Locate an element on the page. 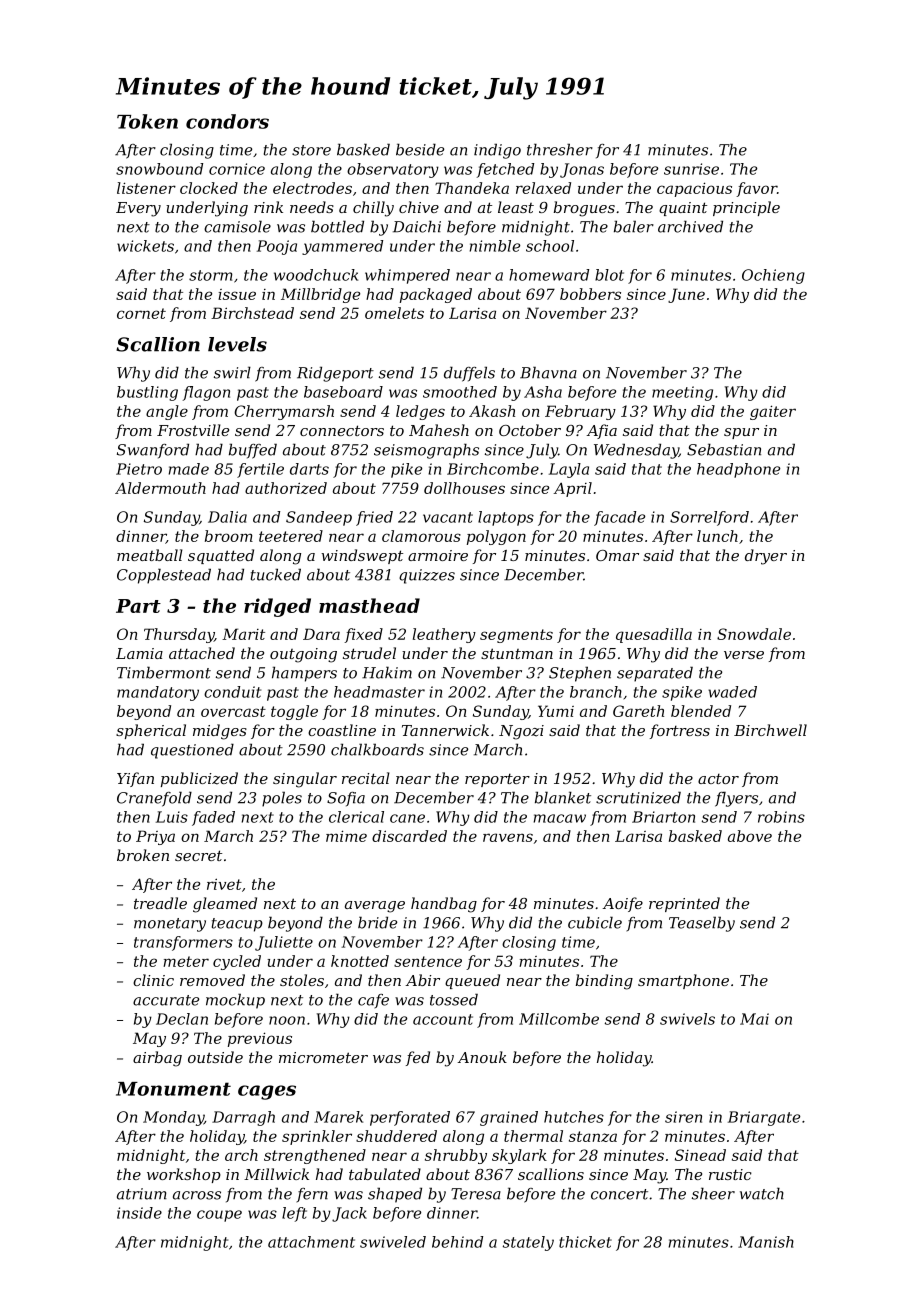 This document has height=1308, width=924. Millwick is located at coordinates (276, 1174).
